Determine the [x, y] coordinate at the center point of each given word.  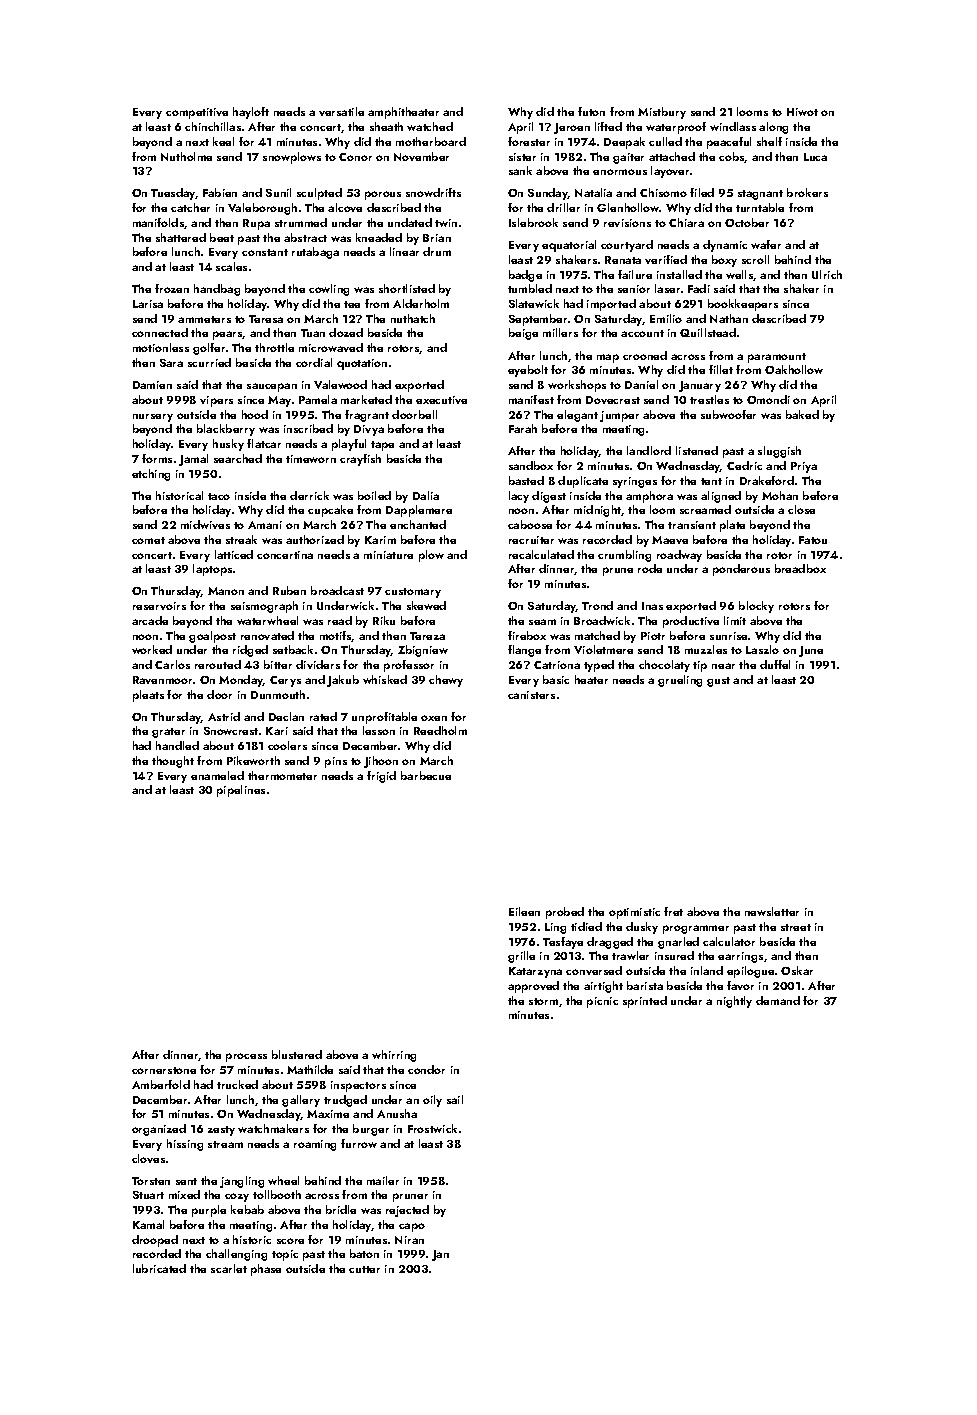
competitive [197, 113]
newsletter [772, 911]
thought [173, 762]
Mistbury [662, 113]
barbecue [426, 775]
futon [591, 111]
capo [412, 1227]
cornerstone [164, 1070]
